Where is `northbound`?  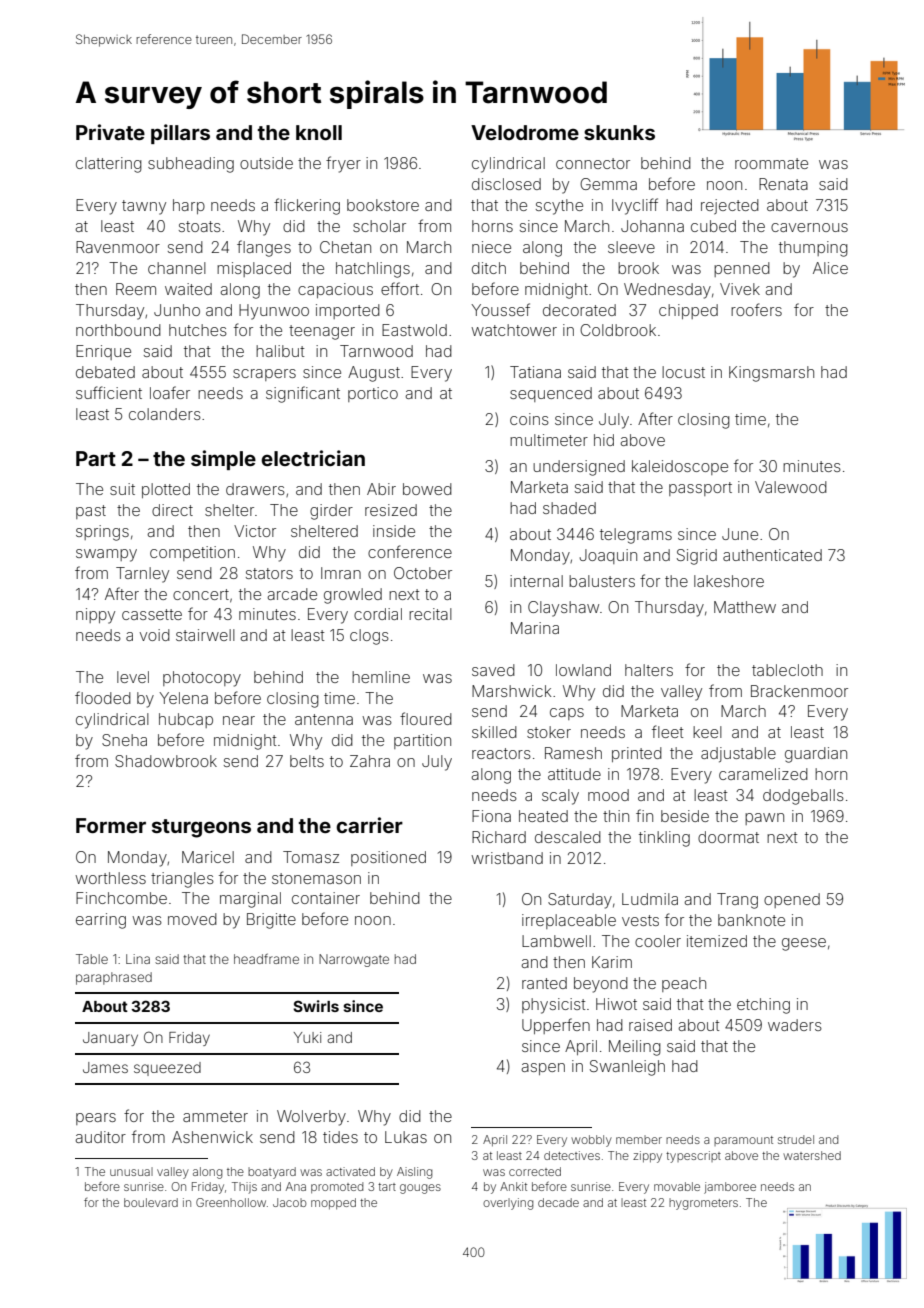 northbound is located at coordinates (118, 330).
